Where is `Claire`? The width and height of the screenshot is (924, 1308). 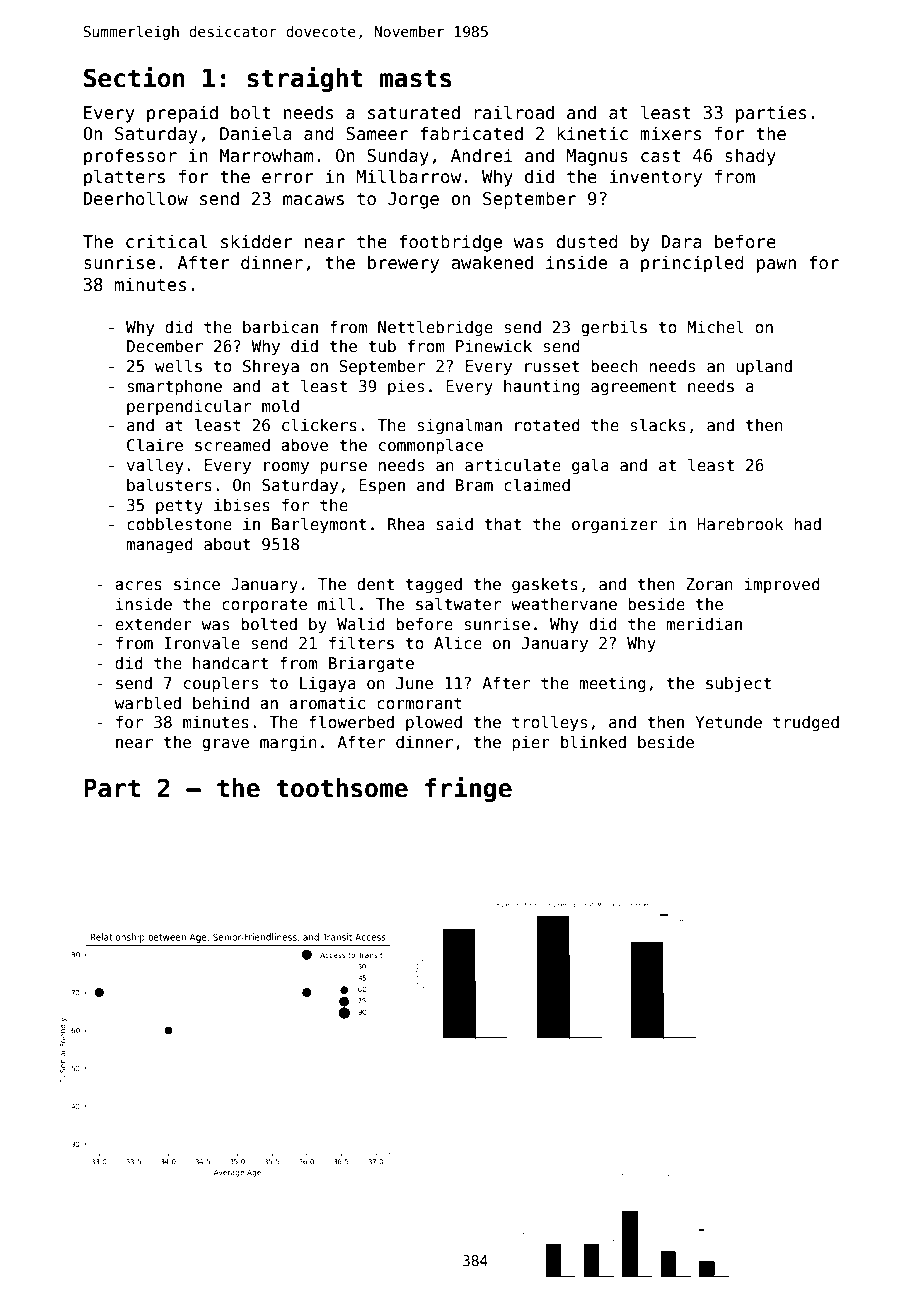
Claire is located at coordinates (155, 444).
